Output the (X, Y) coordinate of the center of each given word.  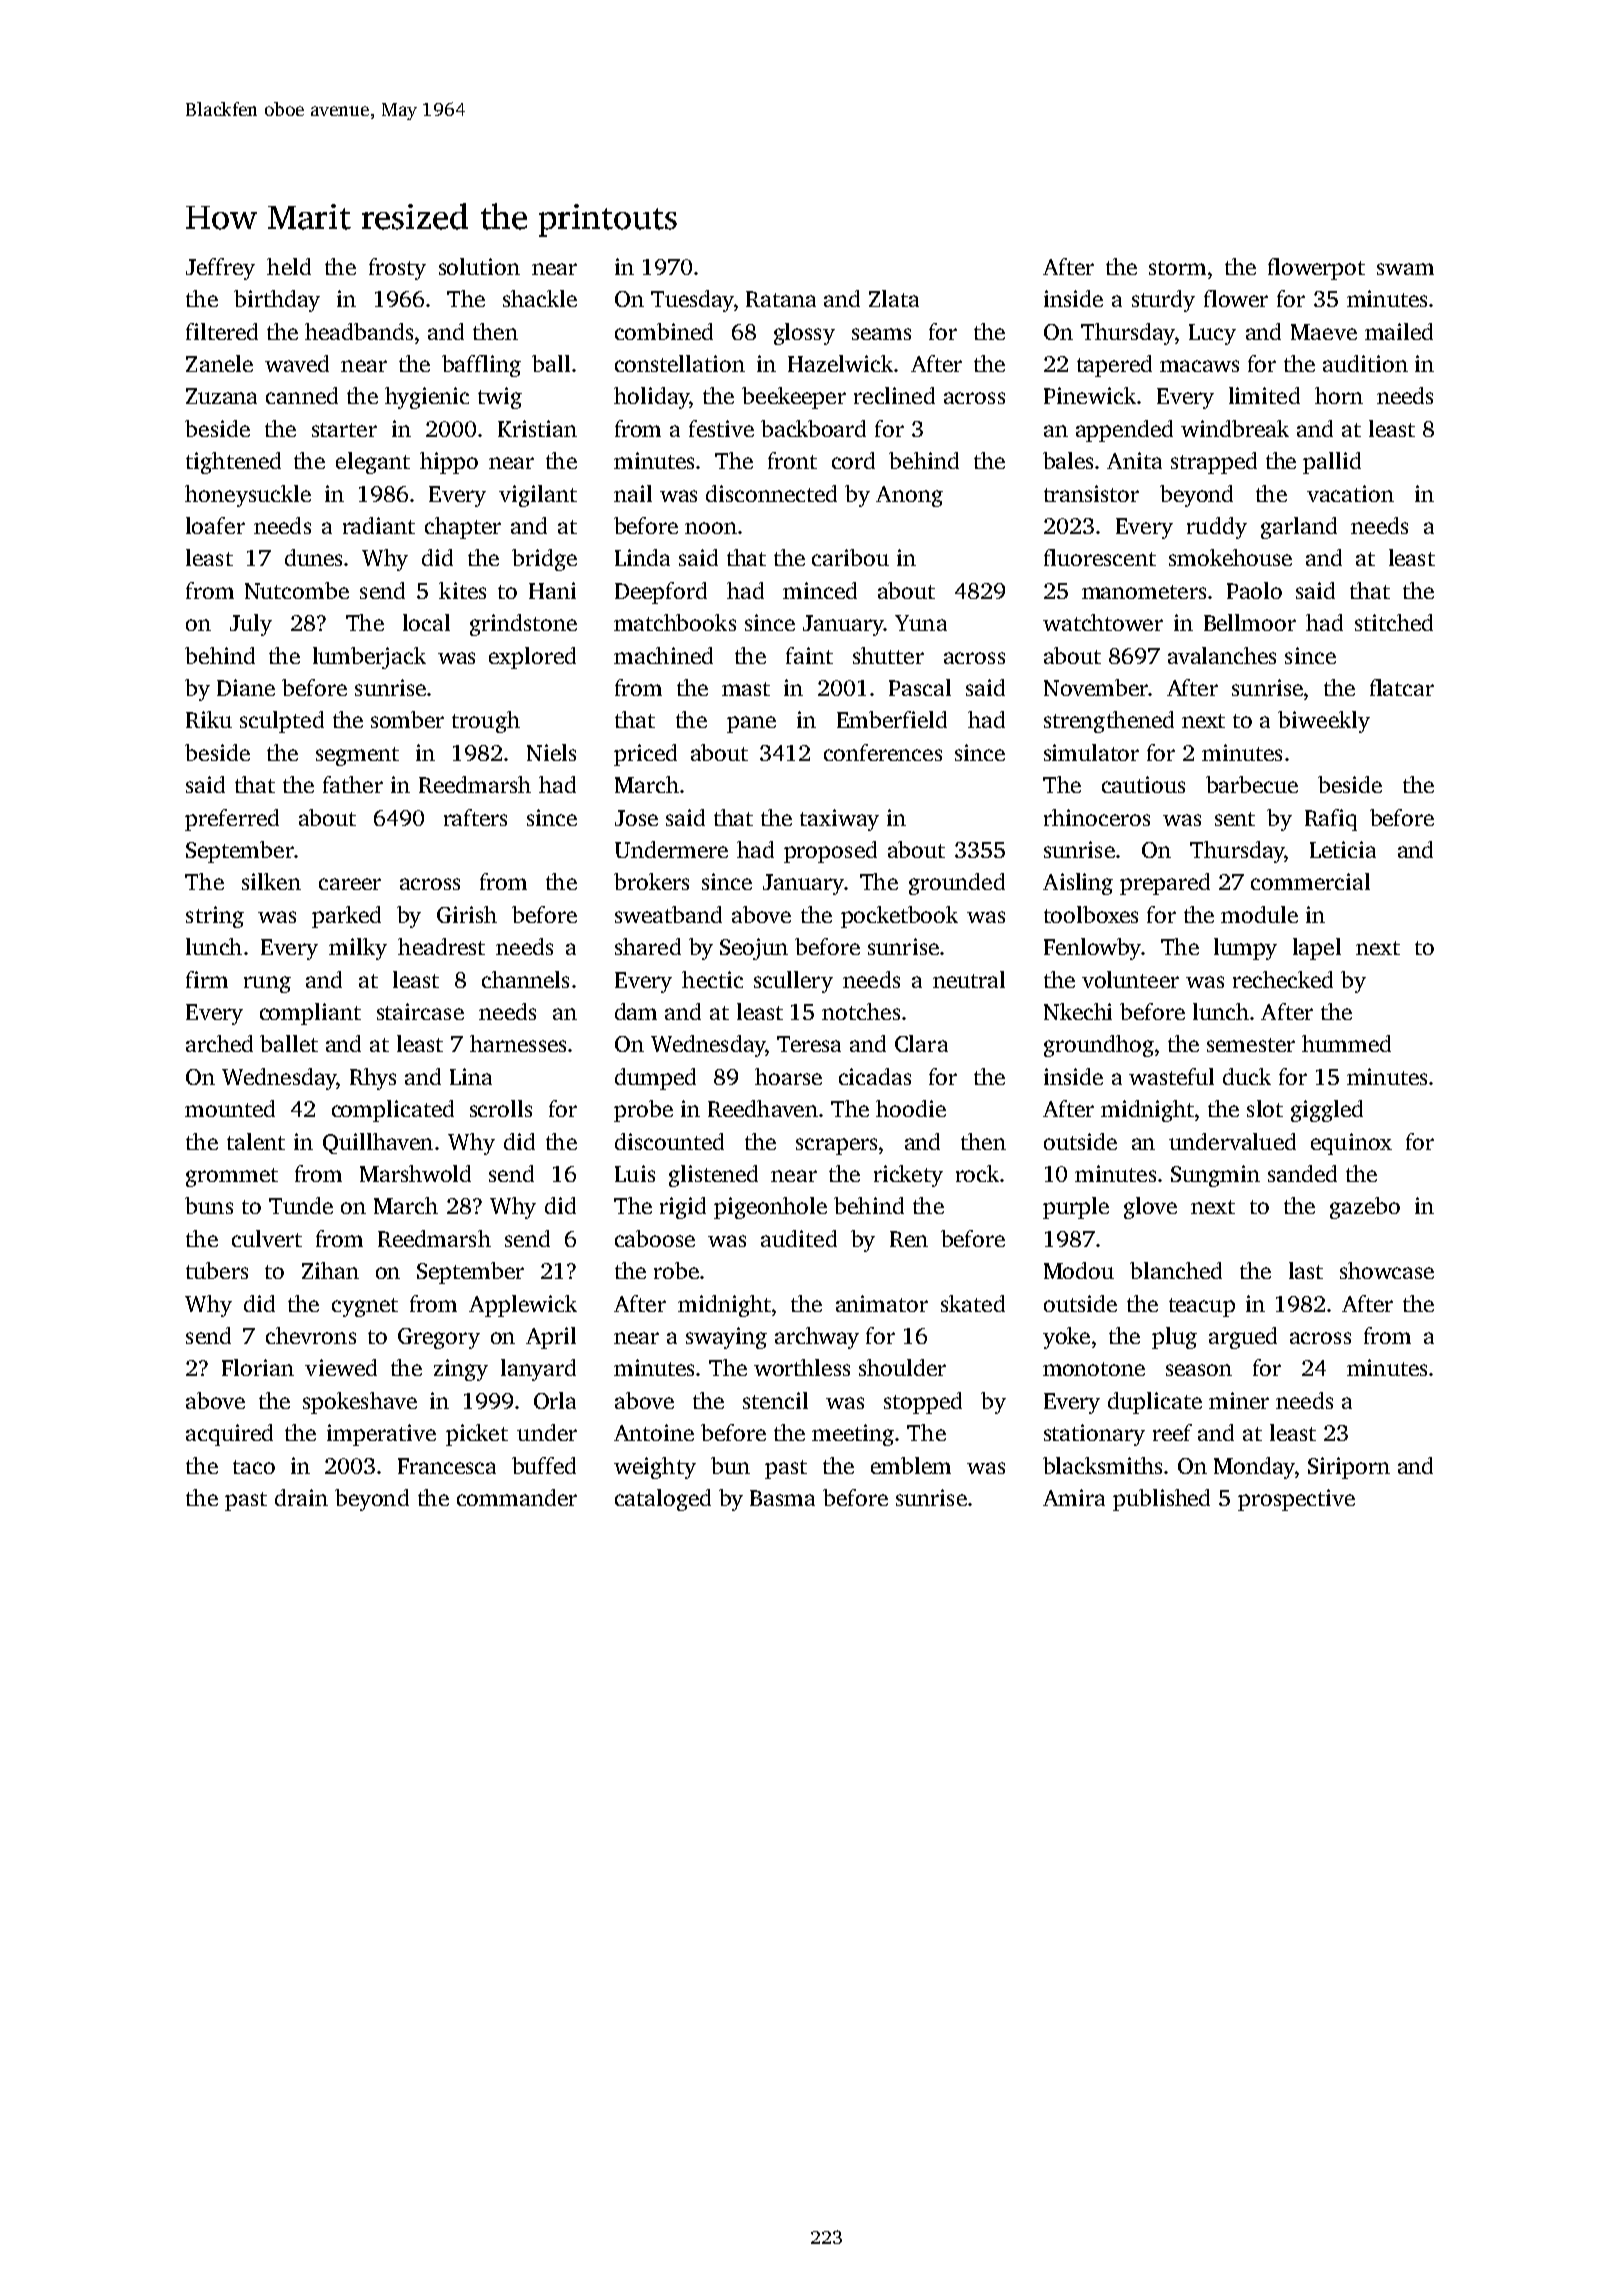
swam (1405, 269)
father (353, 784)
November (1096, 687)
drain (301, 1497)
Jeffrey (220, 269)
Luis (635, 1173)
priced (645, 755)
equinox (1351, 1144)
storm (1177, 268)
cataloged (663, 1500)
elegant (373, 463)
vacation (1350, 493)
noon (711, 528)
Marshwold (415, 1173)
